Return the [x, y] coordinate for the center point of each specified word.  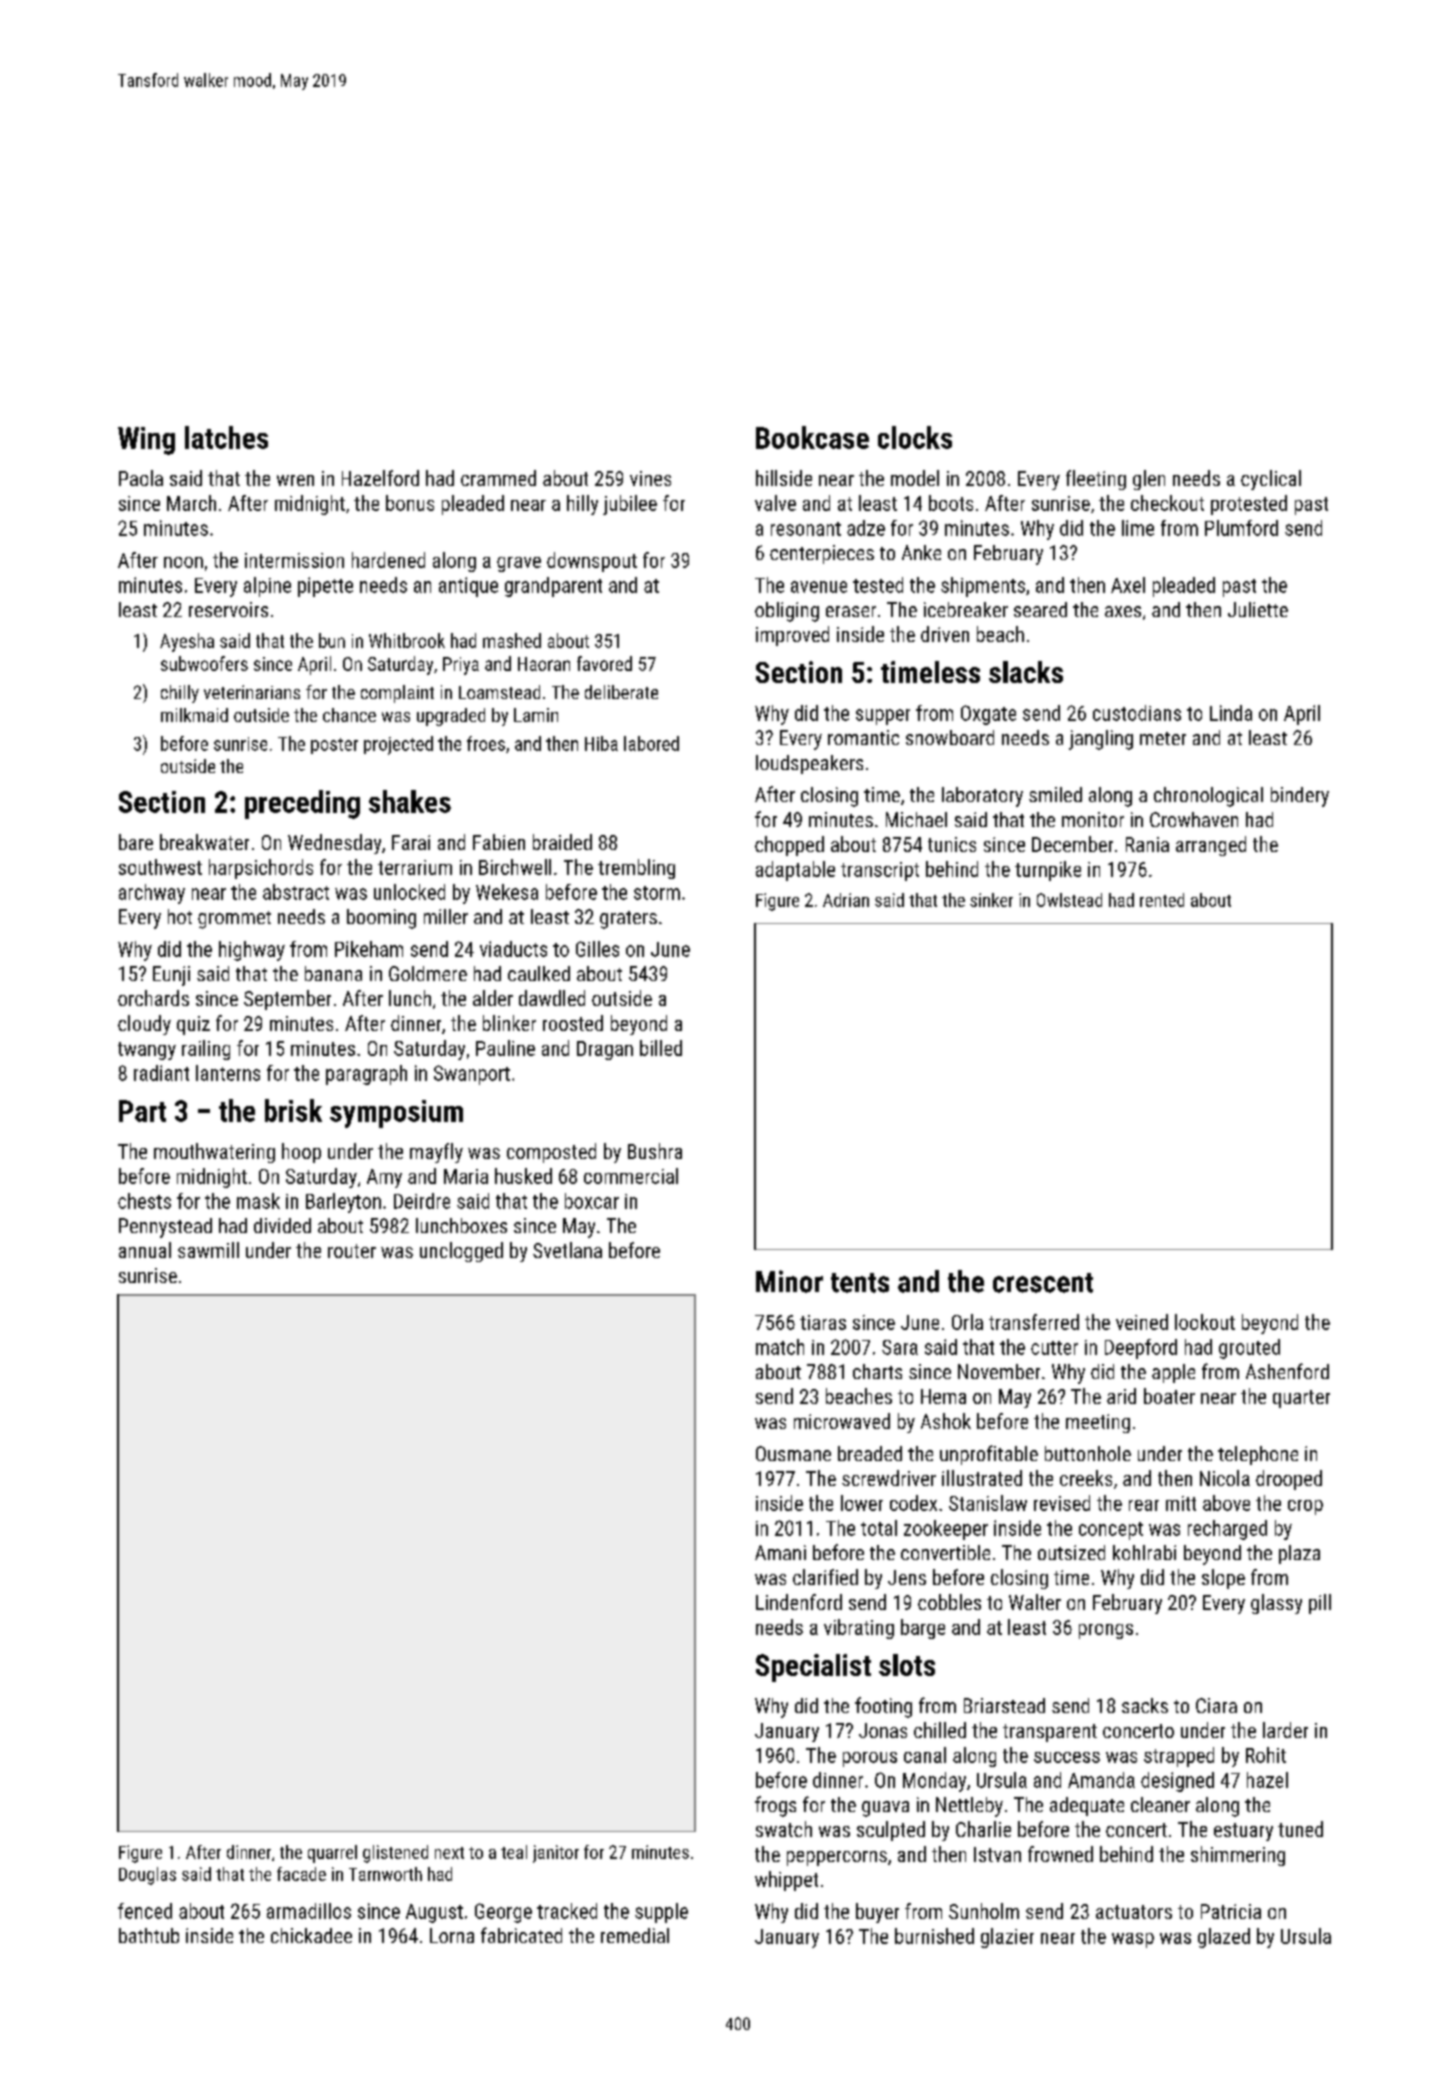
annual [145, 1250]
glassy [1276, 1604]
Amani [780, 1552]
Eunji [171, 976]
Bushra [655, 1151]
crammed [498, 478]
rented [1162, 900]
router [352, 1251]
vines [650, 478]
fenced [145, 1911]
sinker [991, 900]
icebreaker [966, 609]
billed [661, 1048]
